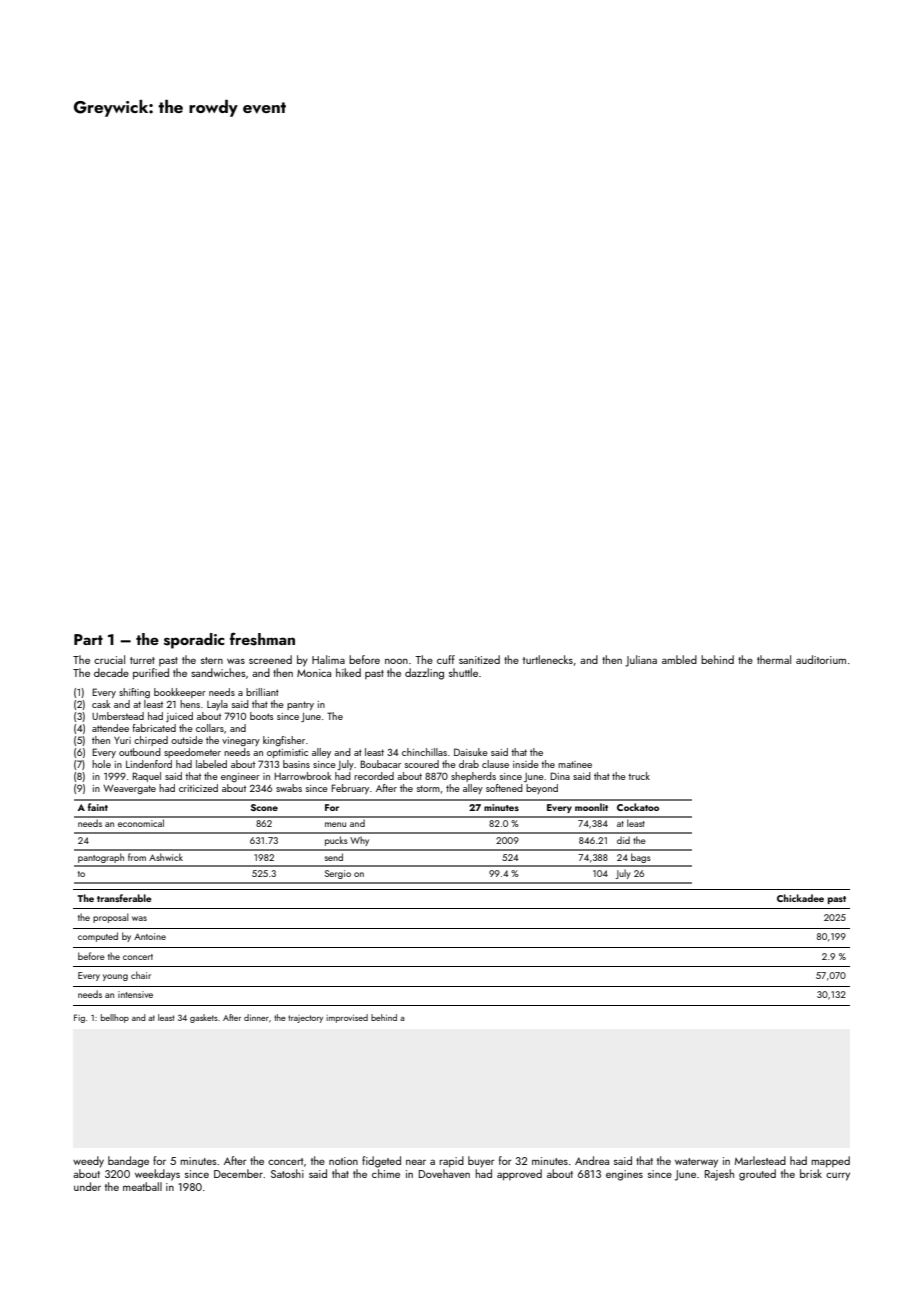 The image size is (924, 1308). Describe the element at coordinates (719, 1175) in the screenshot. I see `Rajesh` at that location.
